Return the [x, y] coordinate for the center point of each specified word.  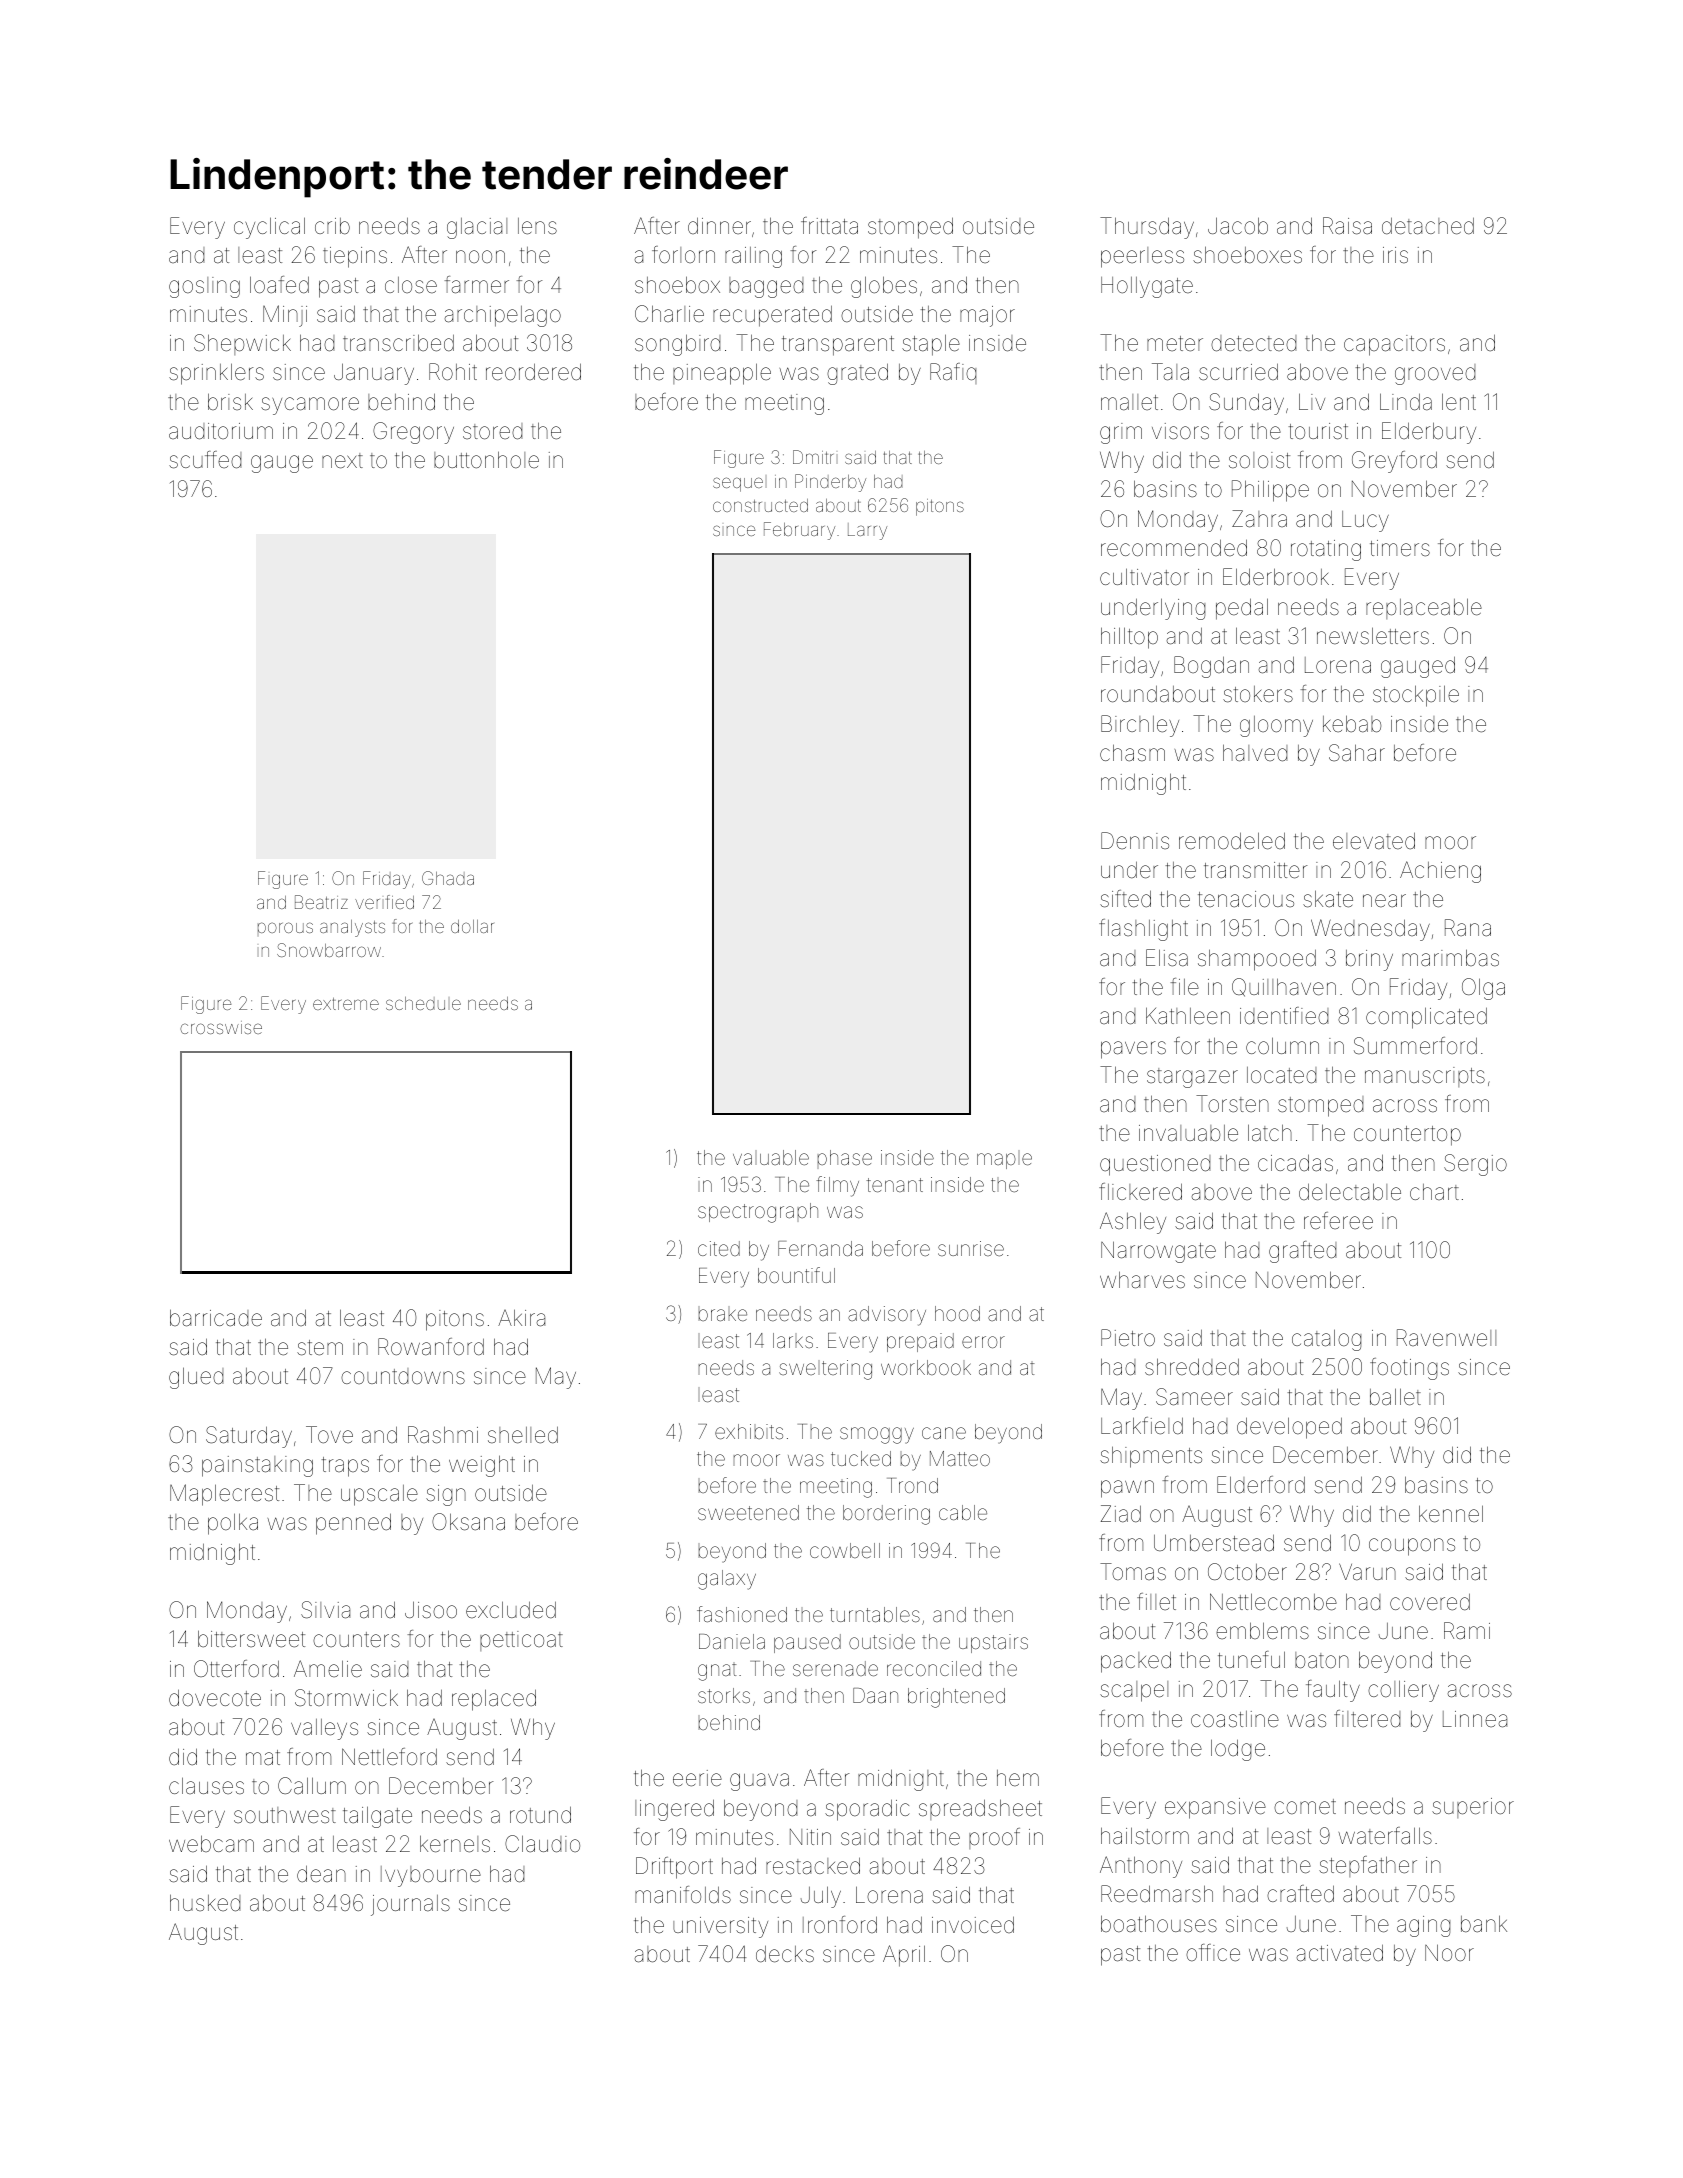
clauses [206, 1785]
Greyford [1394, 462]
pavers [1133, 1050]
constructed [760, 505]
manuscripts [1425, 1077]
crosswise [221, 1027]
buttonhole [486, 460]
